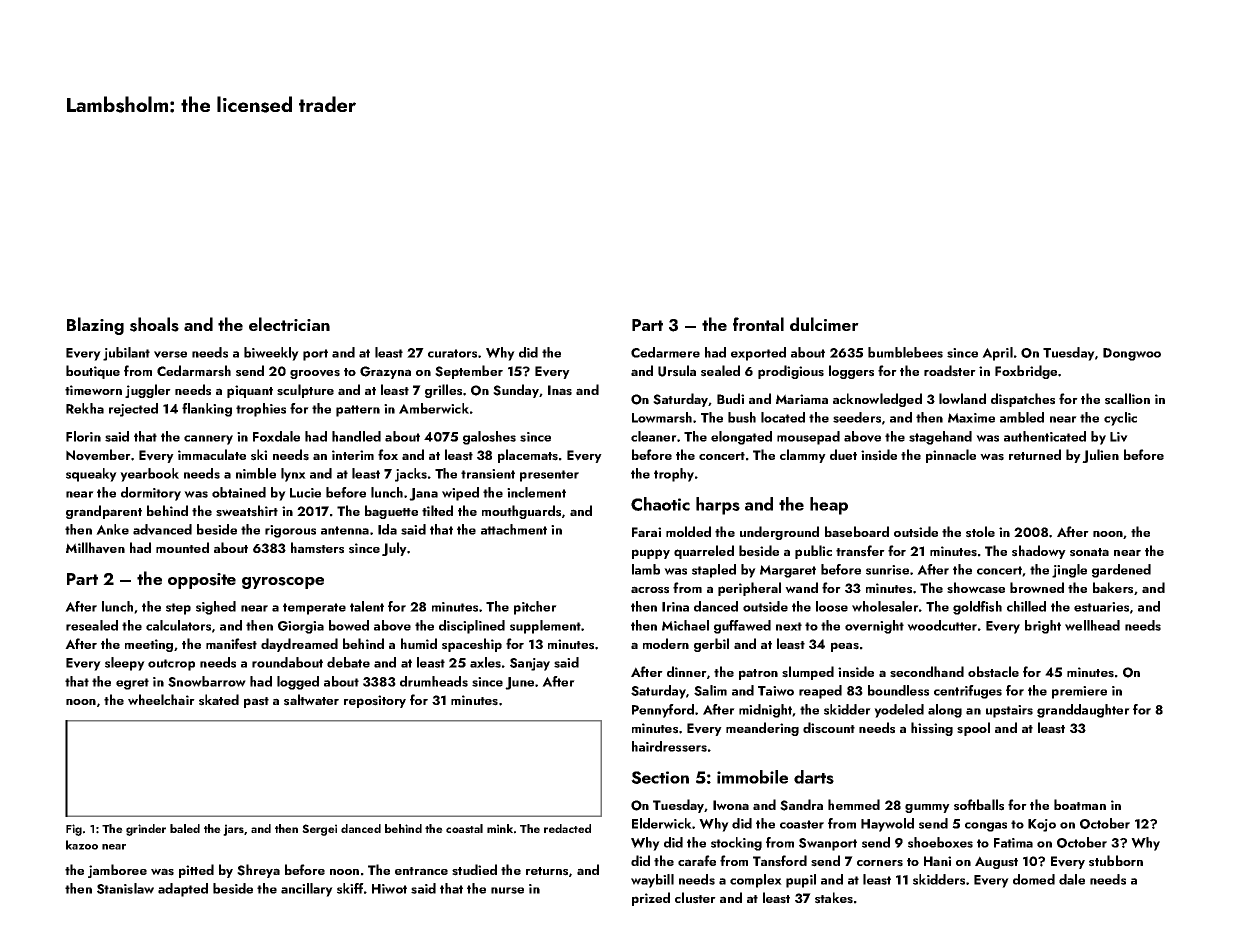 This document has height=952, width=1233. I want to click on shoals, so click(154, 324).
